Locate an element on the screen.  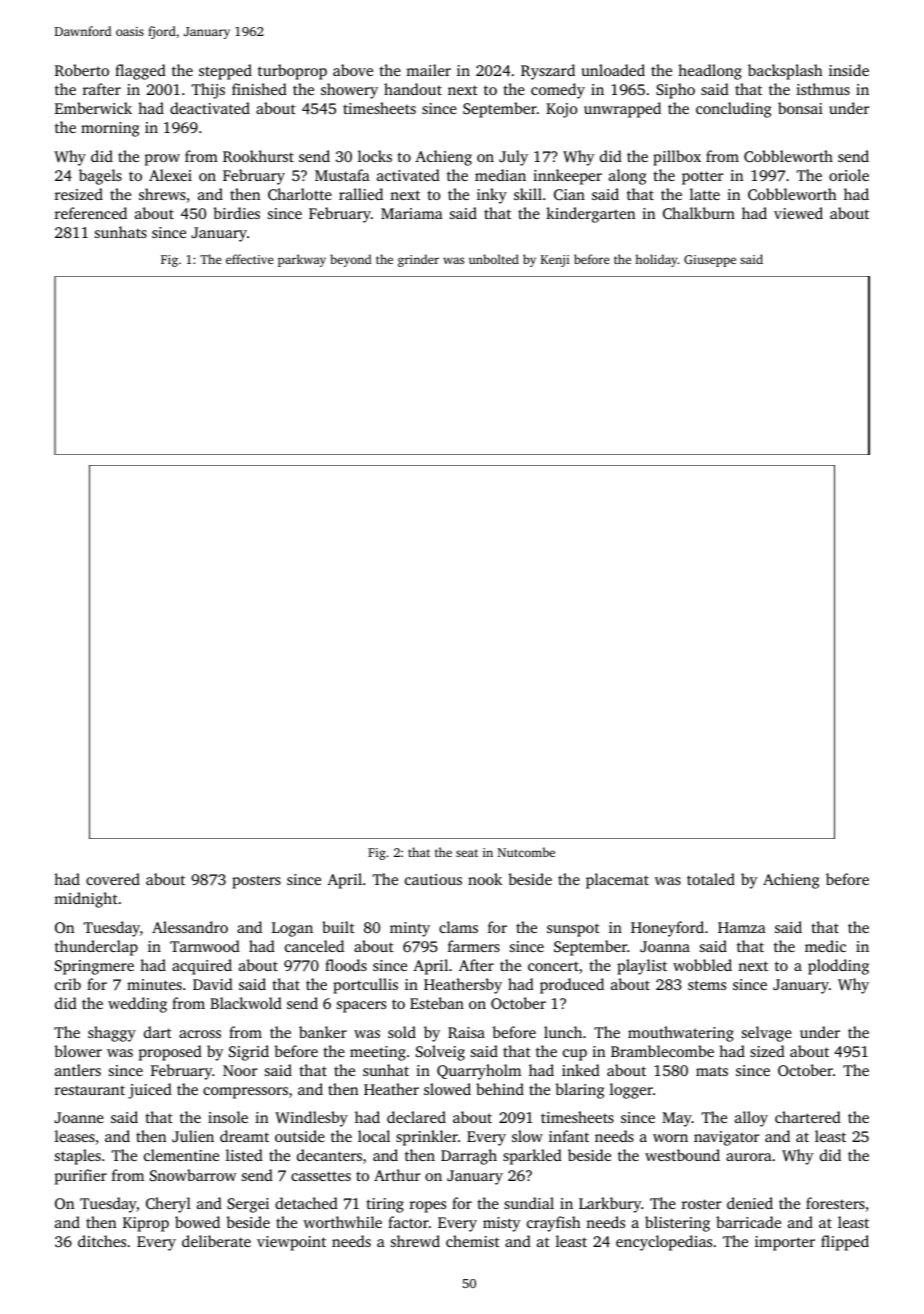
Mariama is located at coordinates (412, 213).
